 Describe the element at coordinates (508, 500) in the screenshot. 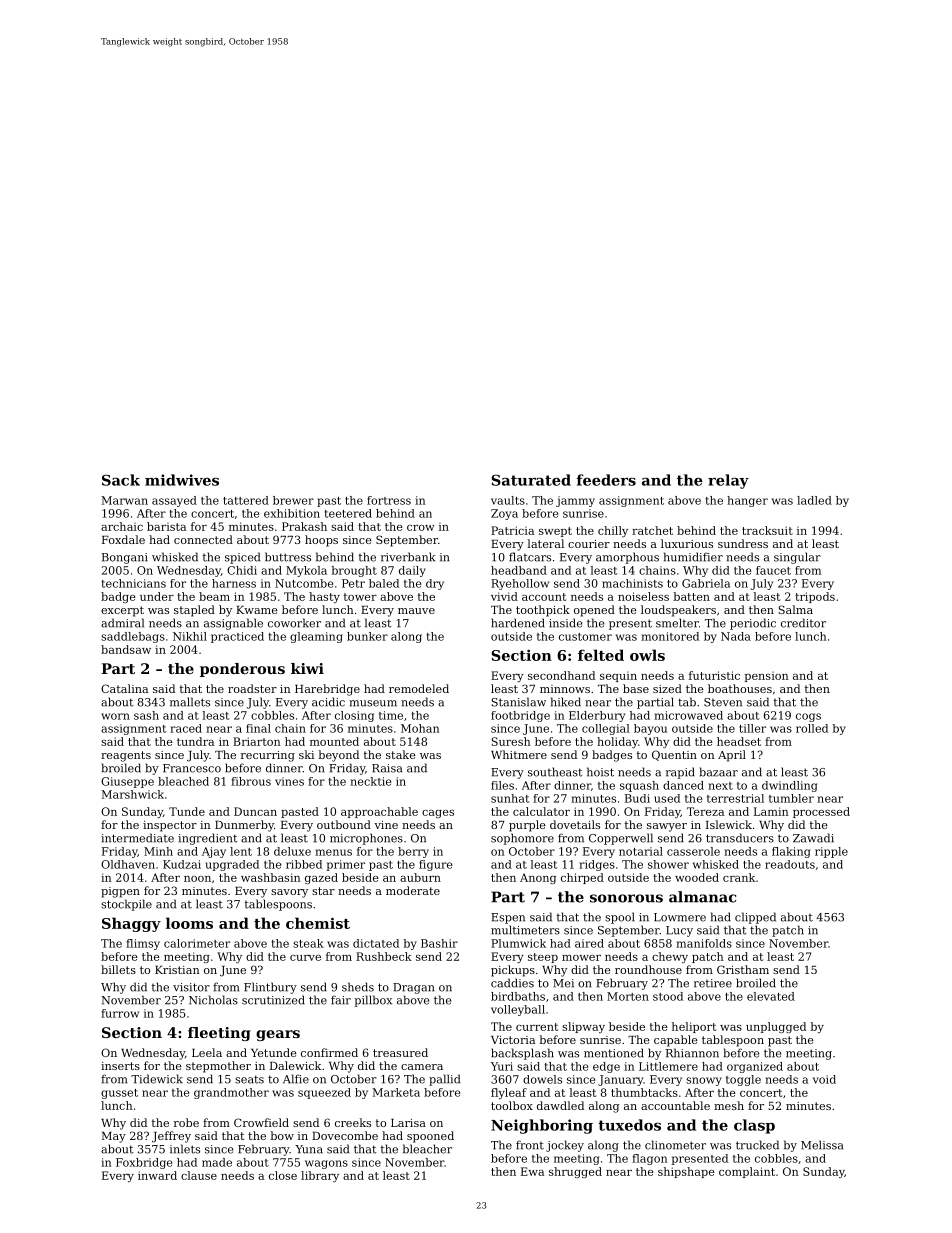

I see `vaults` at that location.
